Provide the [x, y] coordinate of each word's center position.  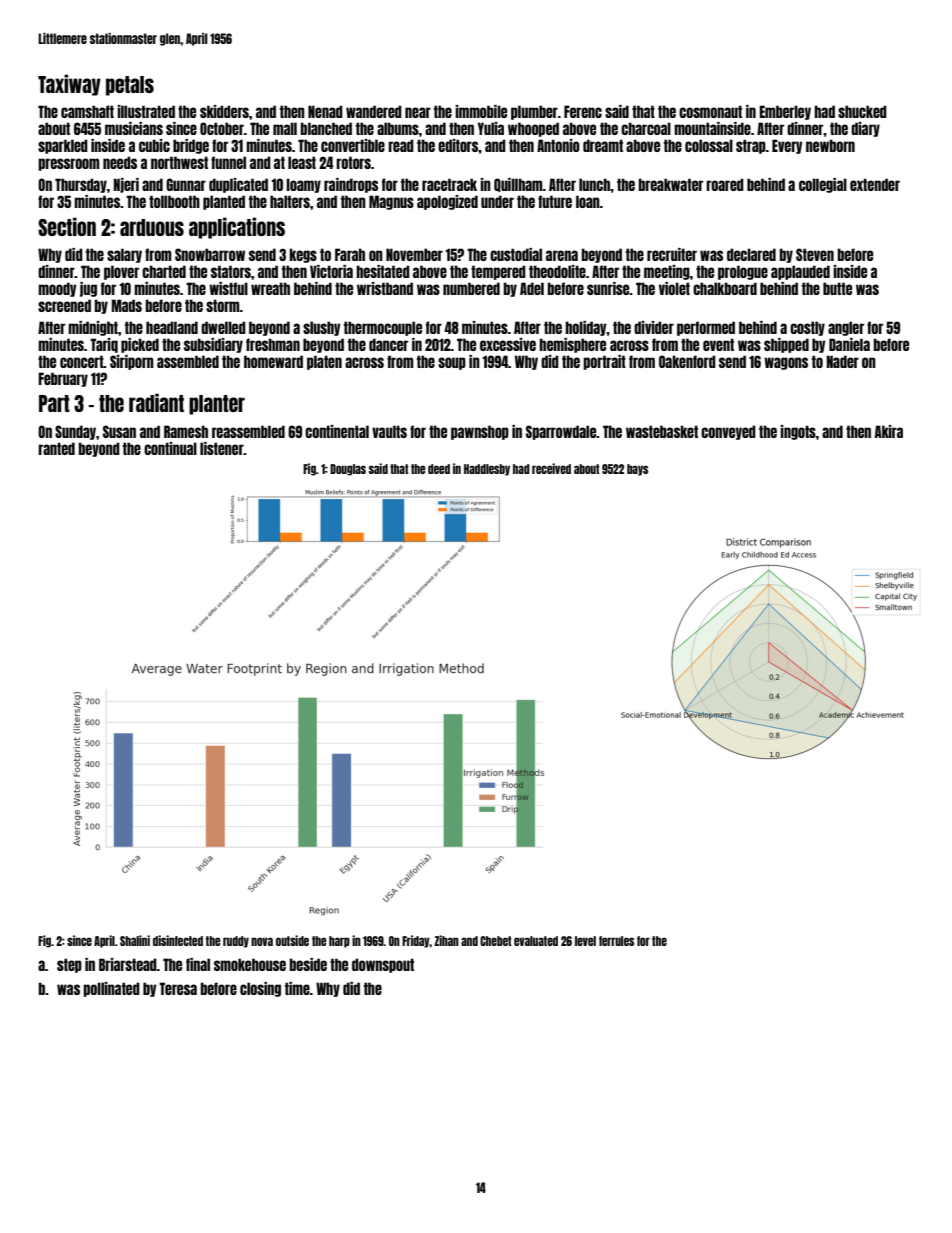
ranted [56, 448]
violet [674, 288]
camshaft [87, 111]
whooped [533, 129]
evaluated [536, 941]
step [69, 965]
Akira [889, 431]
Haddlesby [487, 470]
